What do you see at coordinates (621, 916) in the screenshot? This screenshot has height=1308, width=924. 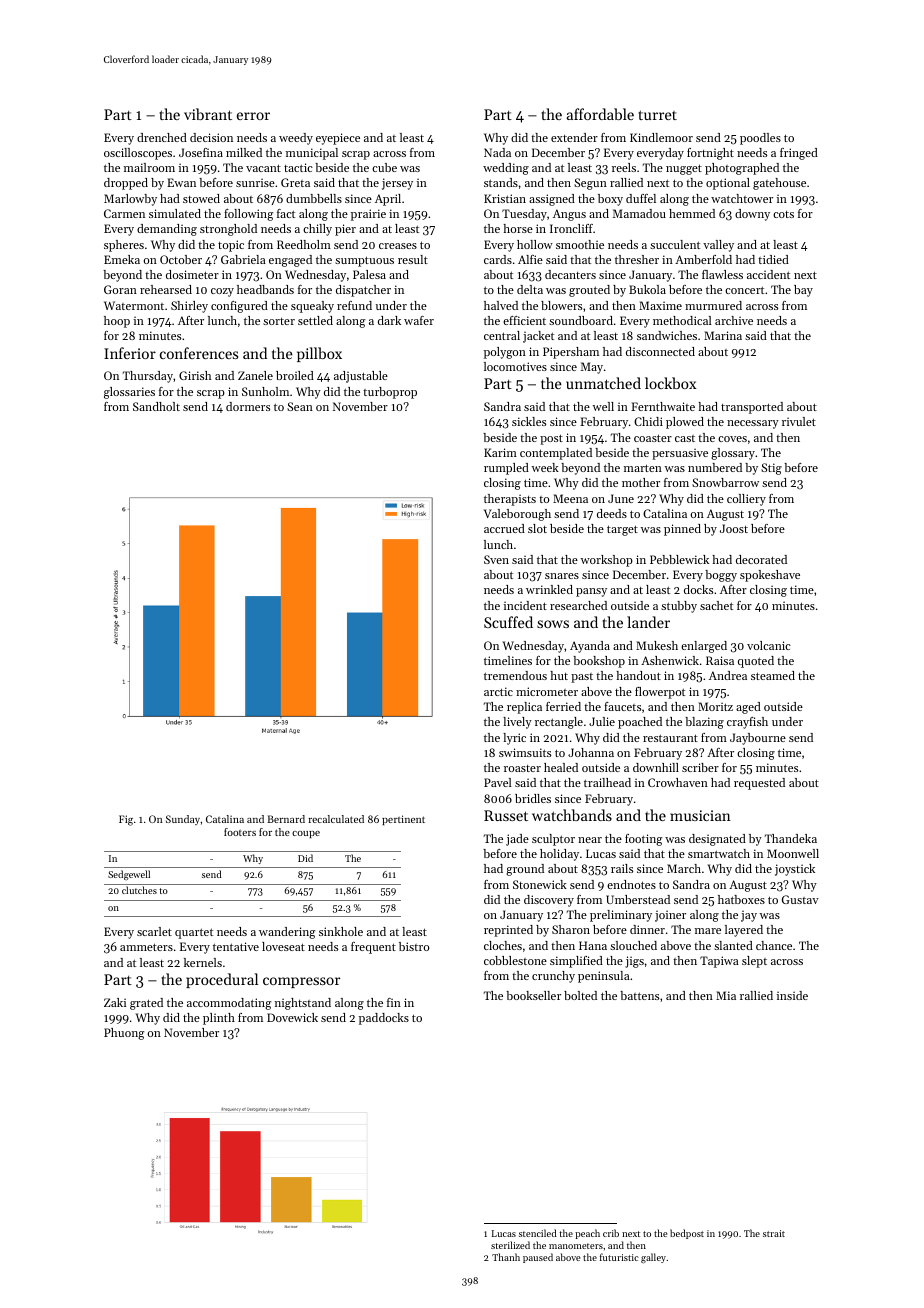 I see `preliminary` at bounding box center [621, 916].
